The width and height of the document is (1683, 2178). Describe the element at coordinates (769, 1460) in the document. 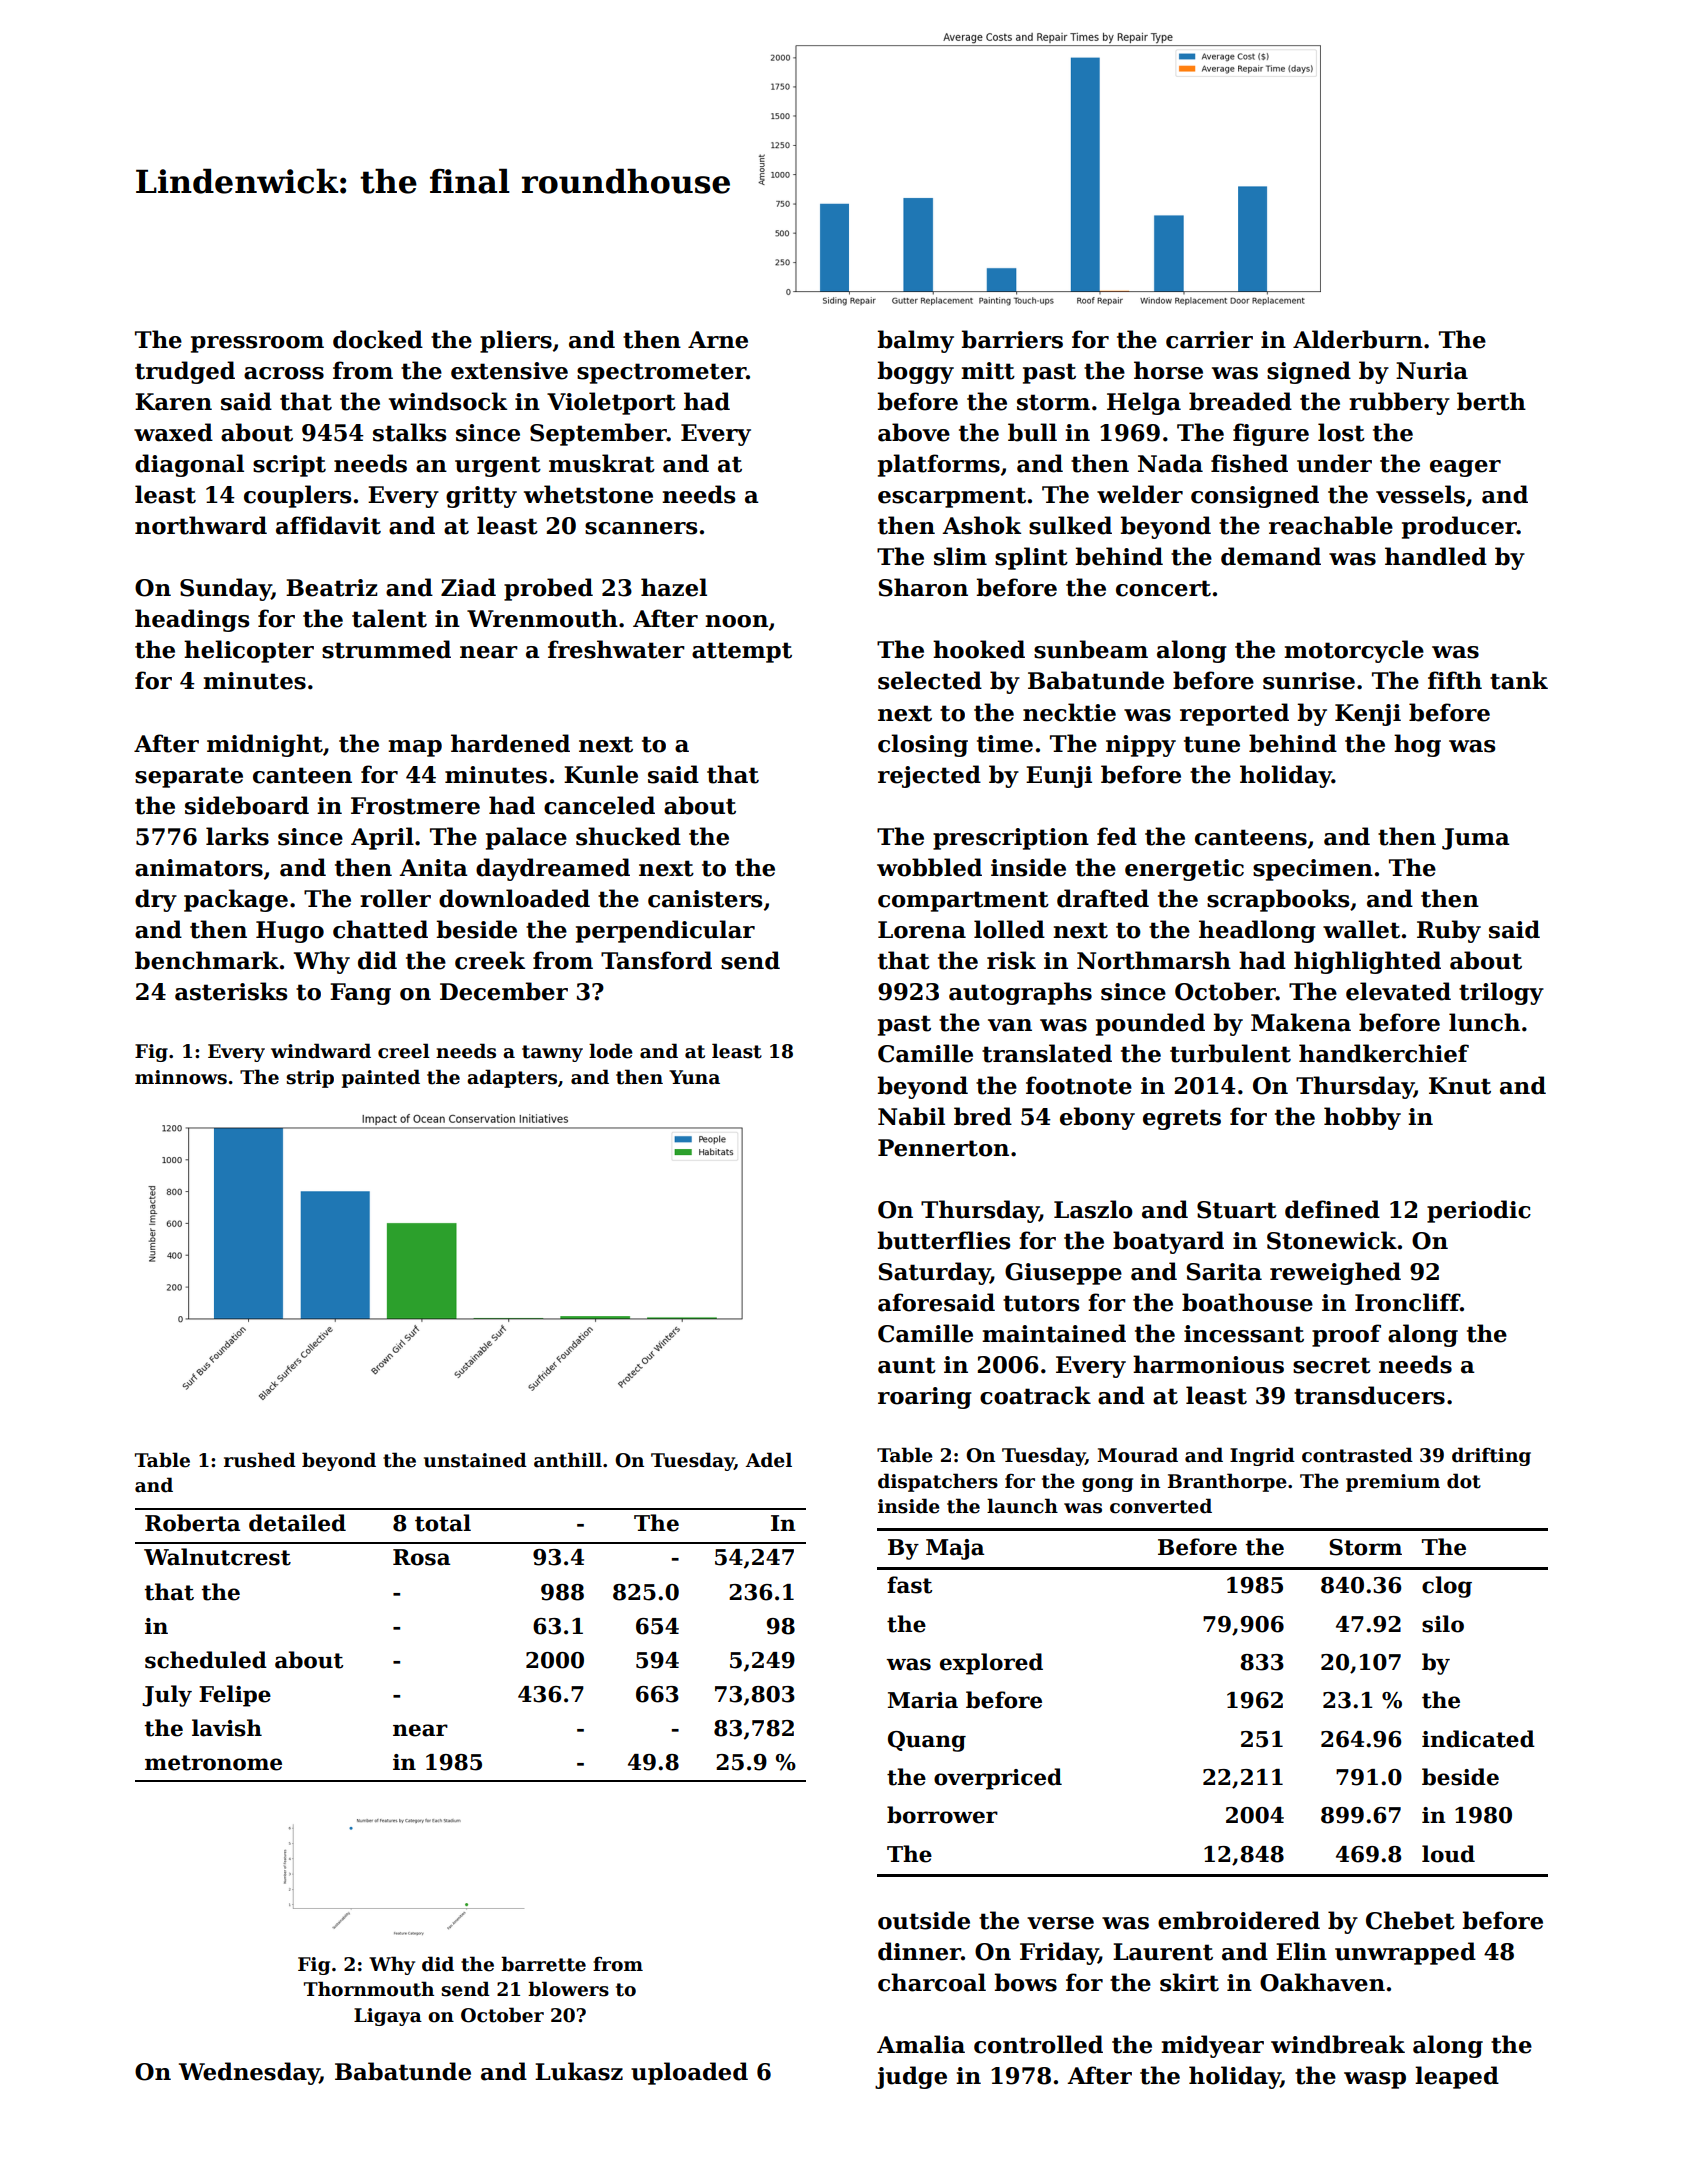

I see `Adel` at that location.
